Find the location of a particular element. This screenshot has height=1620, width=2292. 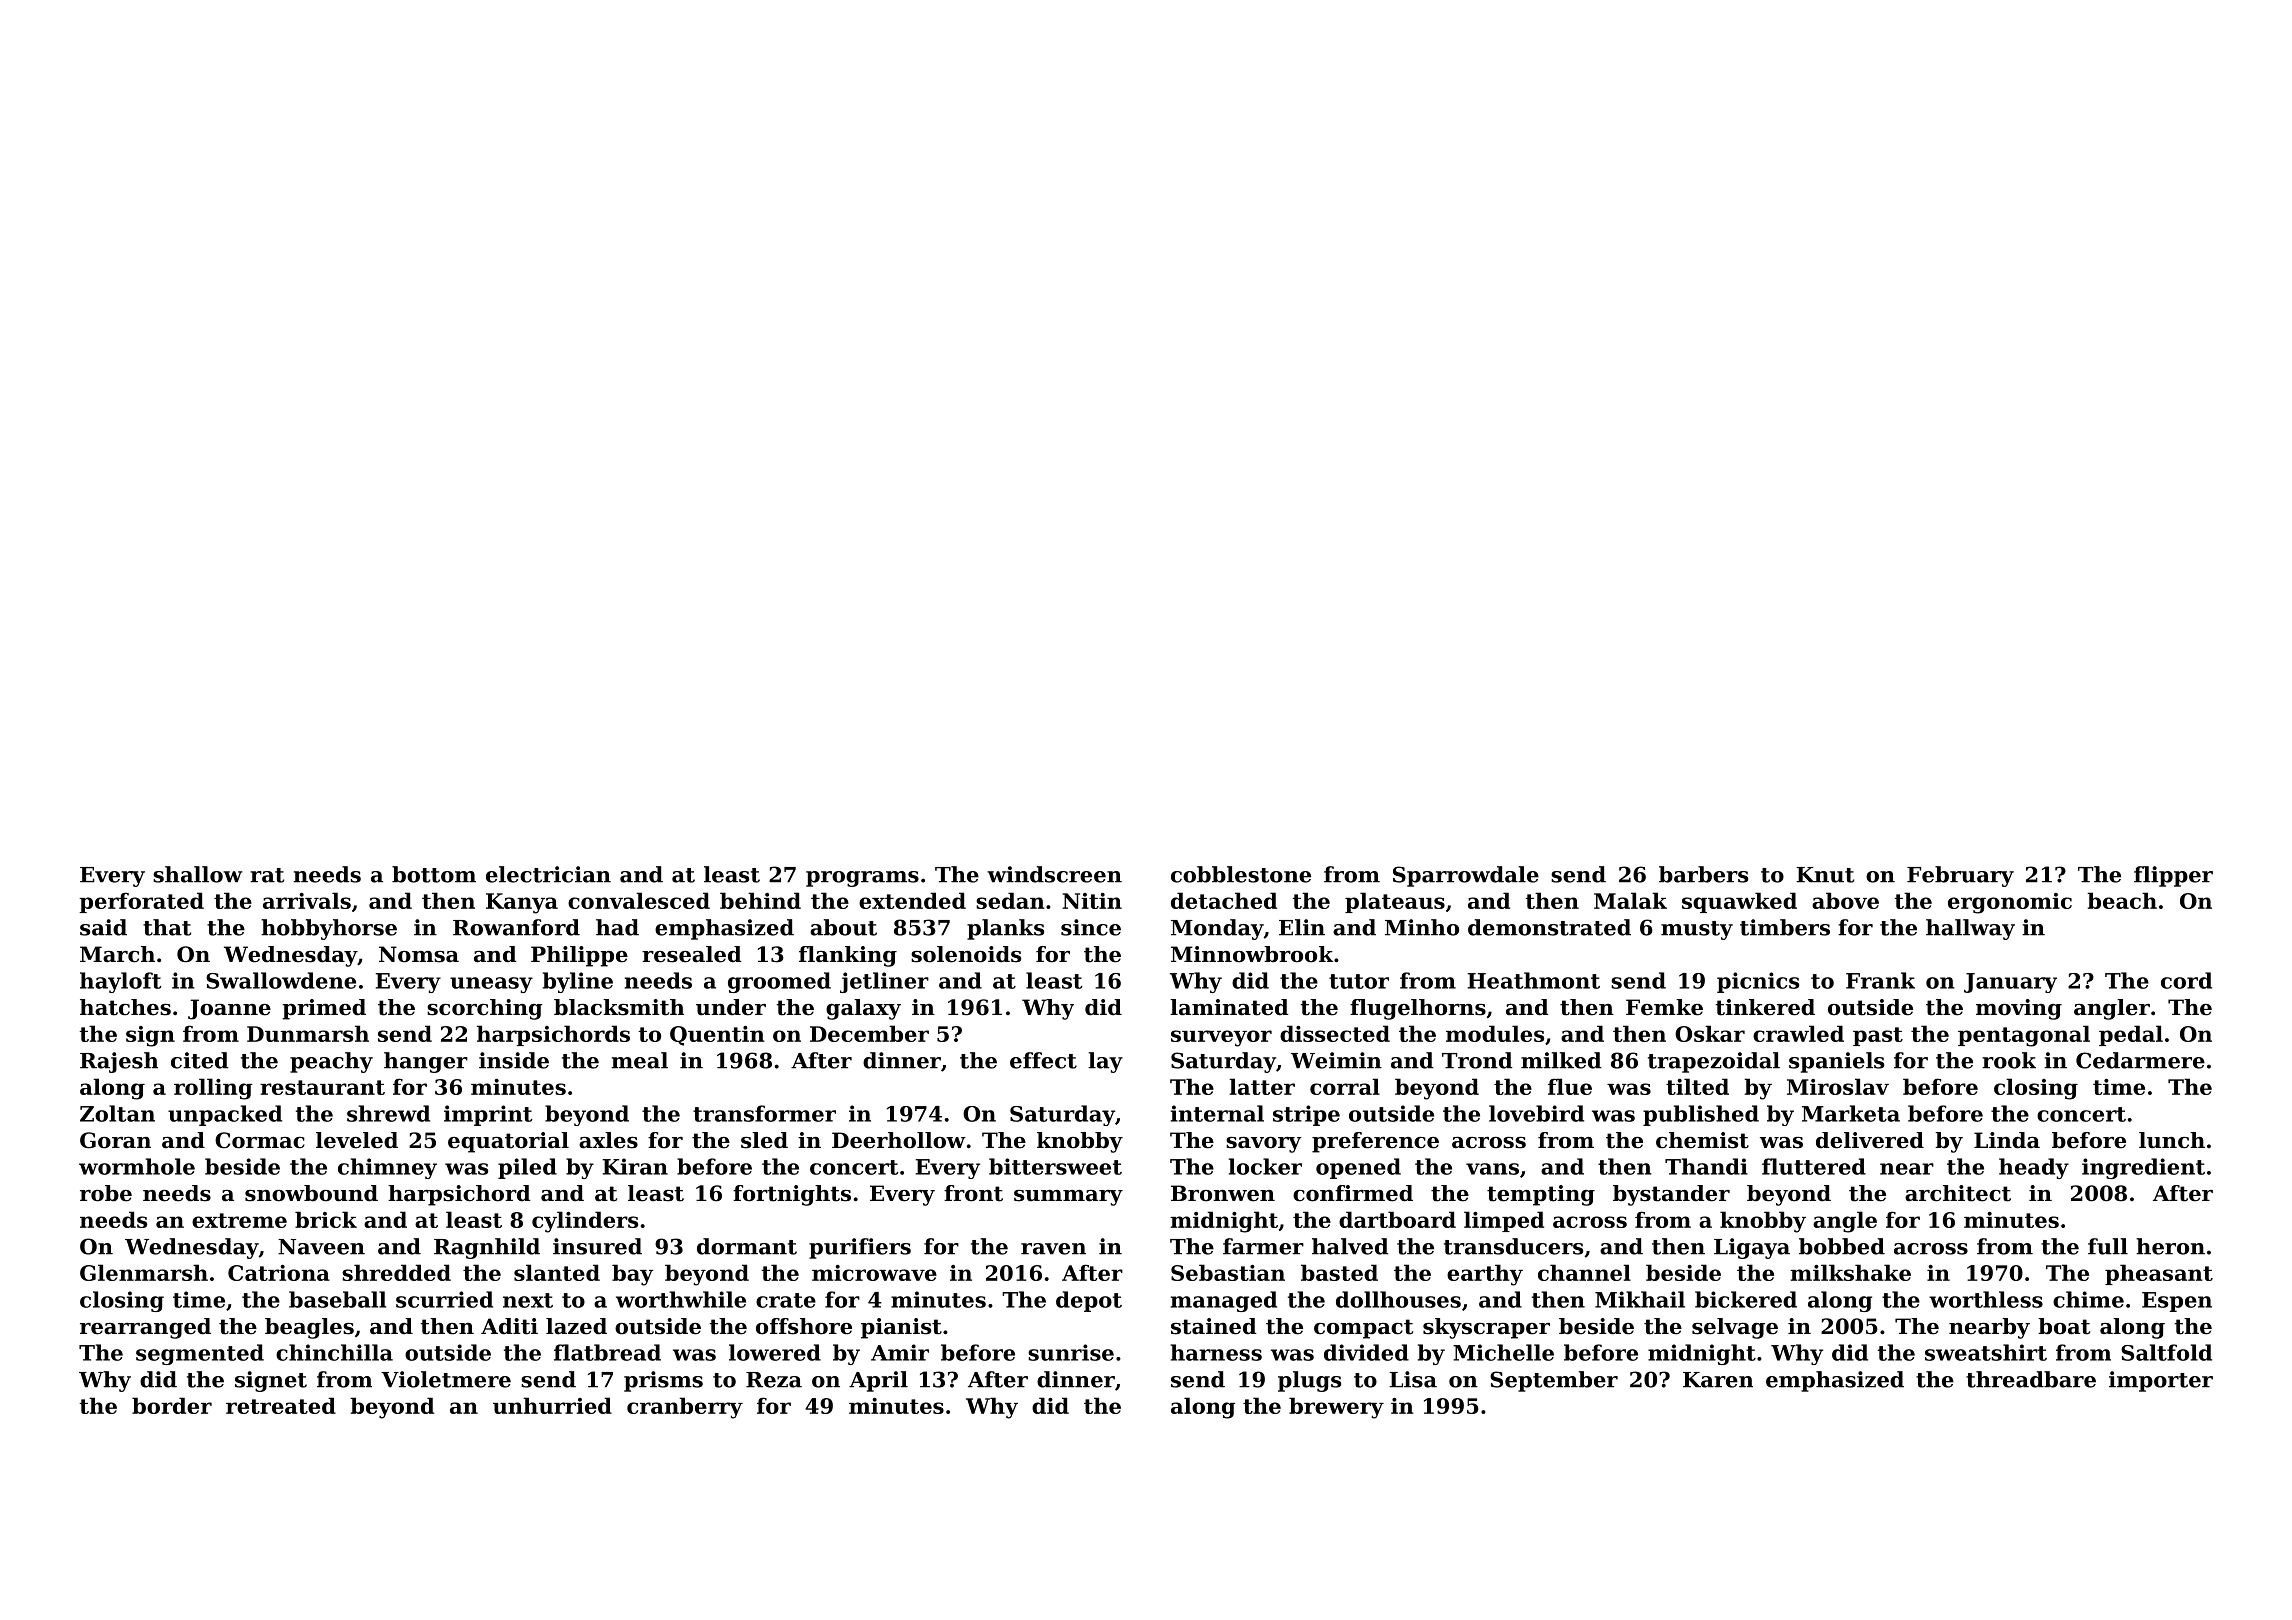

retreated is located at coordinates (281, 1405).
